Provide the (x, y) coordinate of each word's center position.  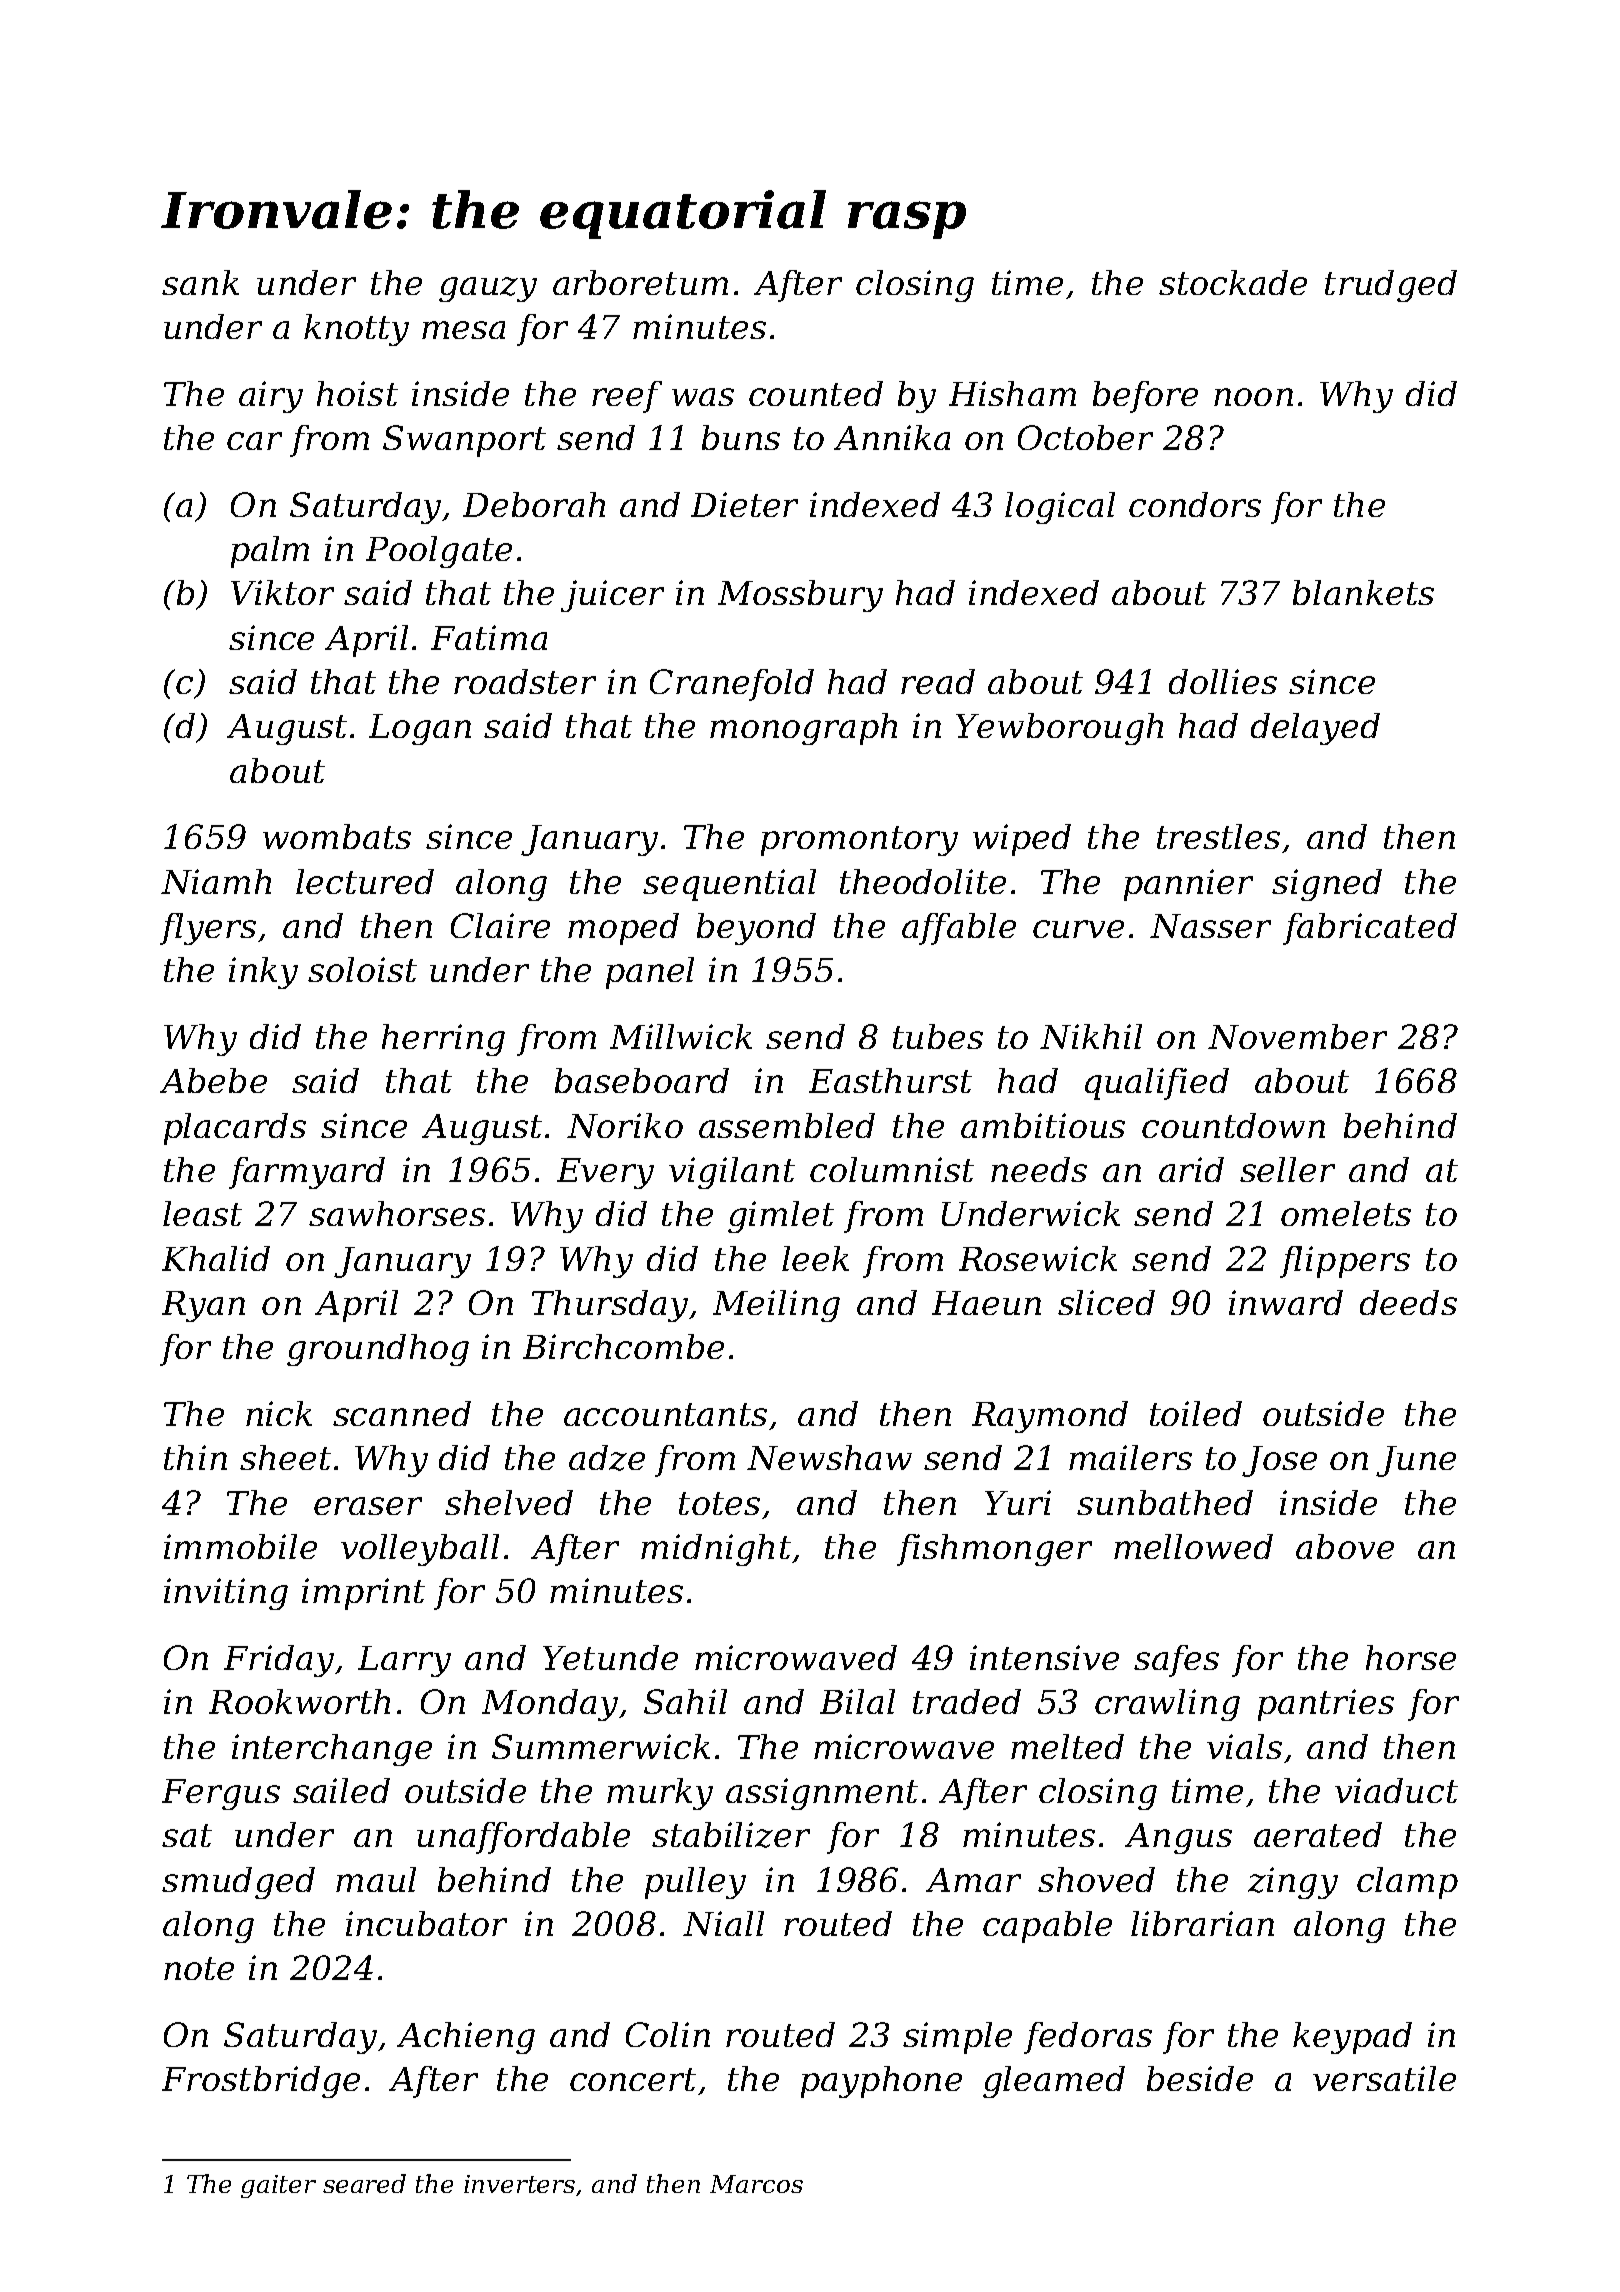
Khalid (216, 1258)
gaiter (278, 2186)
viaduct (1396, 1790)
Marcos (756, 2184)
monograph (803, 729)
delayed (1315, 729)
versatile (1384, 2078)
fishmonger (994, 1550)
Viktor (282, 592)
